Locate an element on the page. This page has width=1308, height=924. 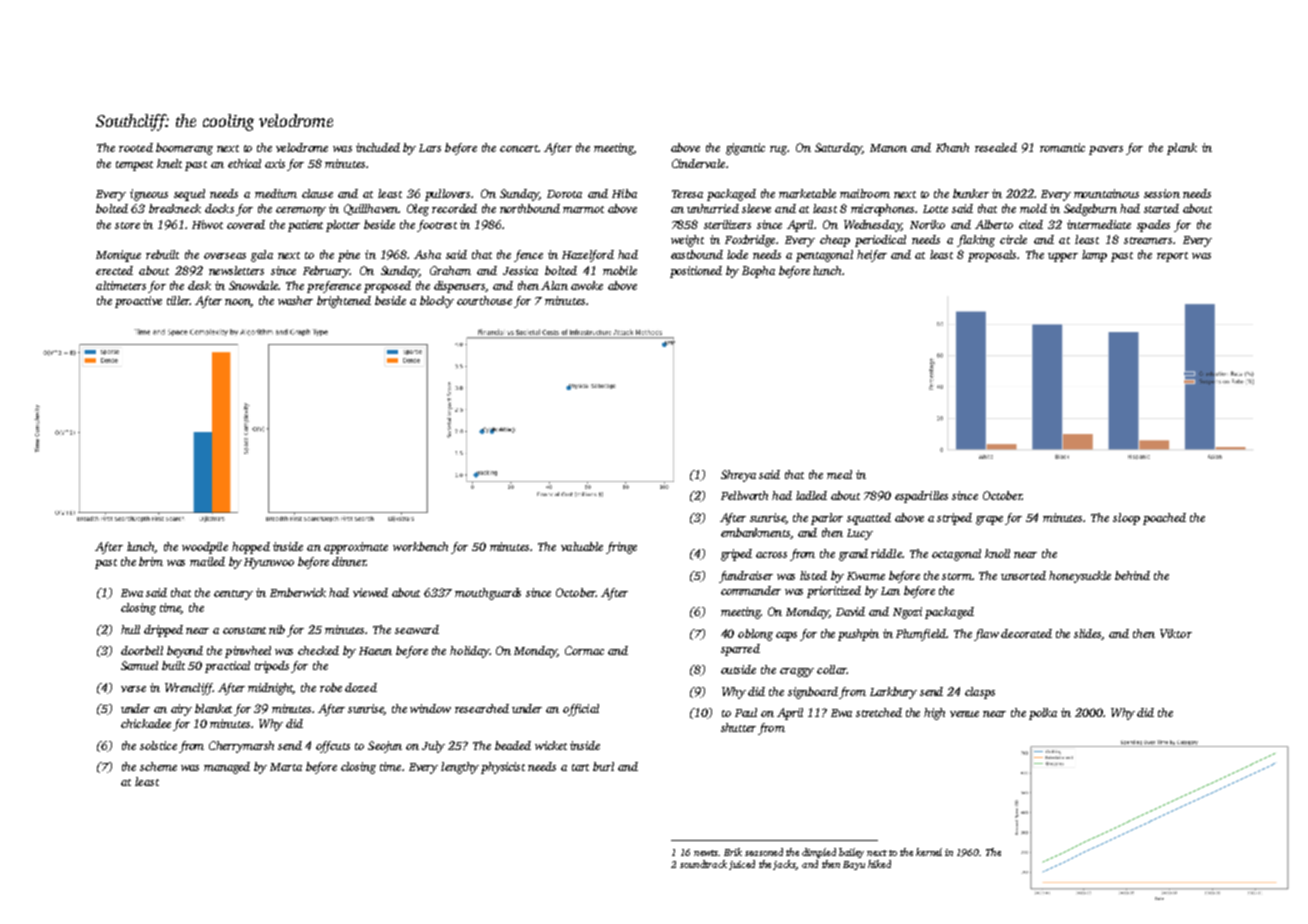
Larkbury is located at coordinates (893, 693).
